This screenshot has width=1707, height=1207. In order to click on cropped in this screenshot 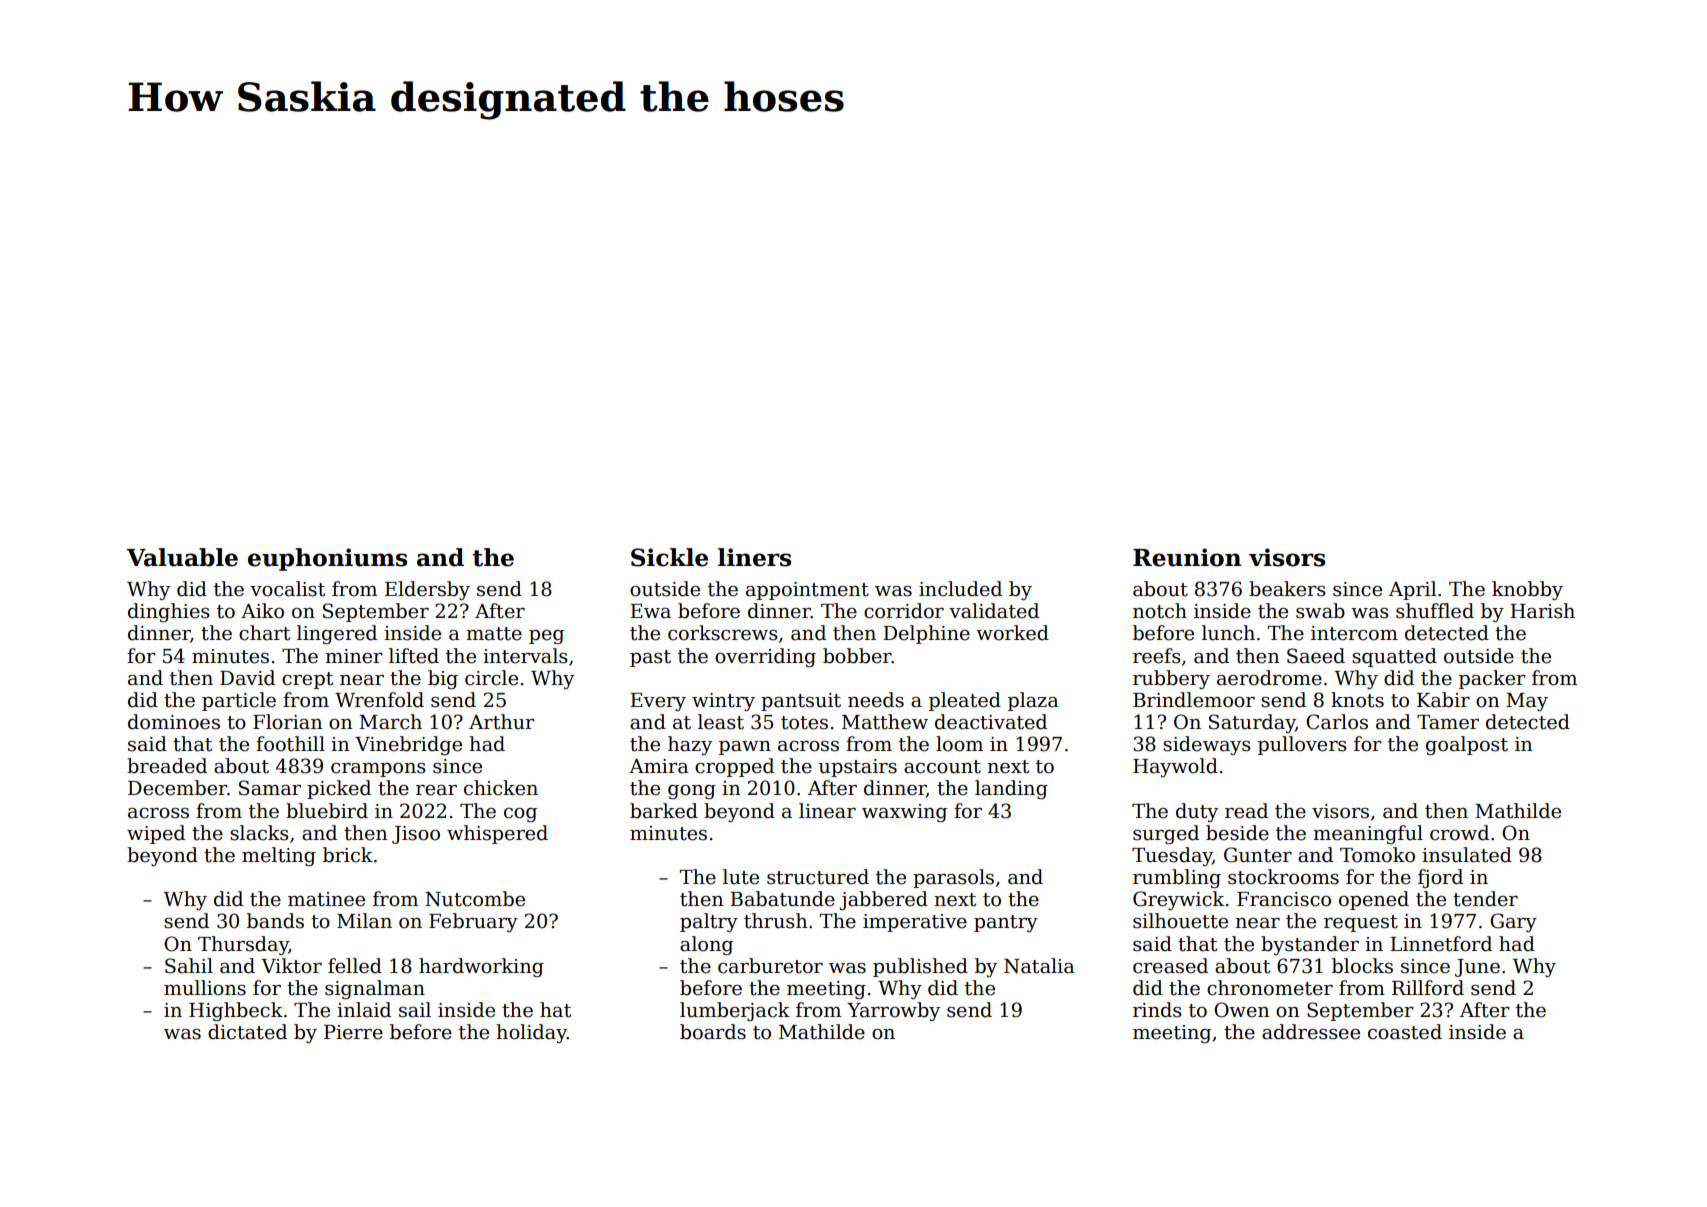, I will do `click(734, 767)`.
